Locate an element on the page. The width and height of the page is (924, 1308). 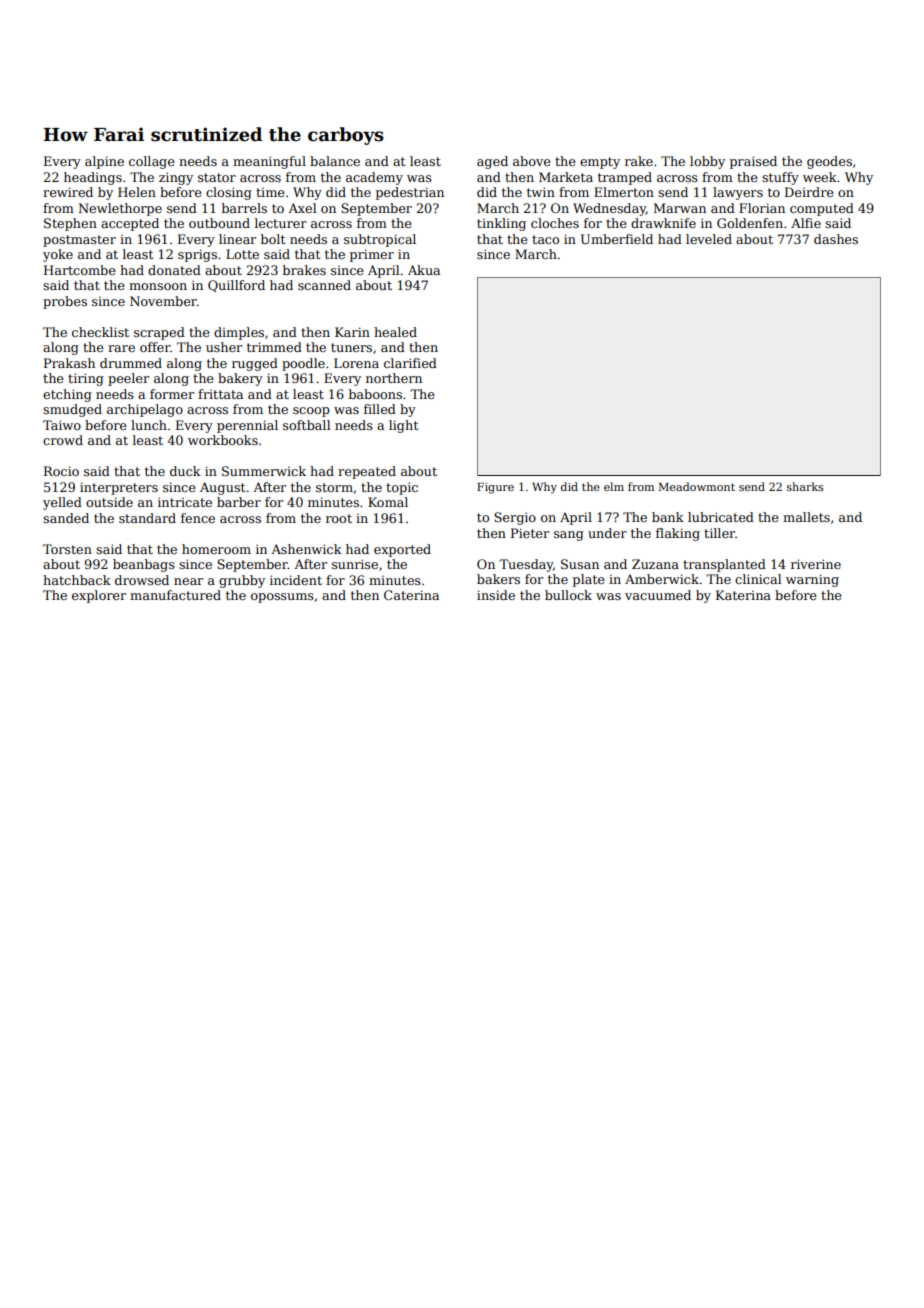
geodes is located at coordinates (829, 162).
